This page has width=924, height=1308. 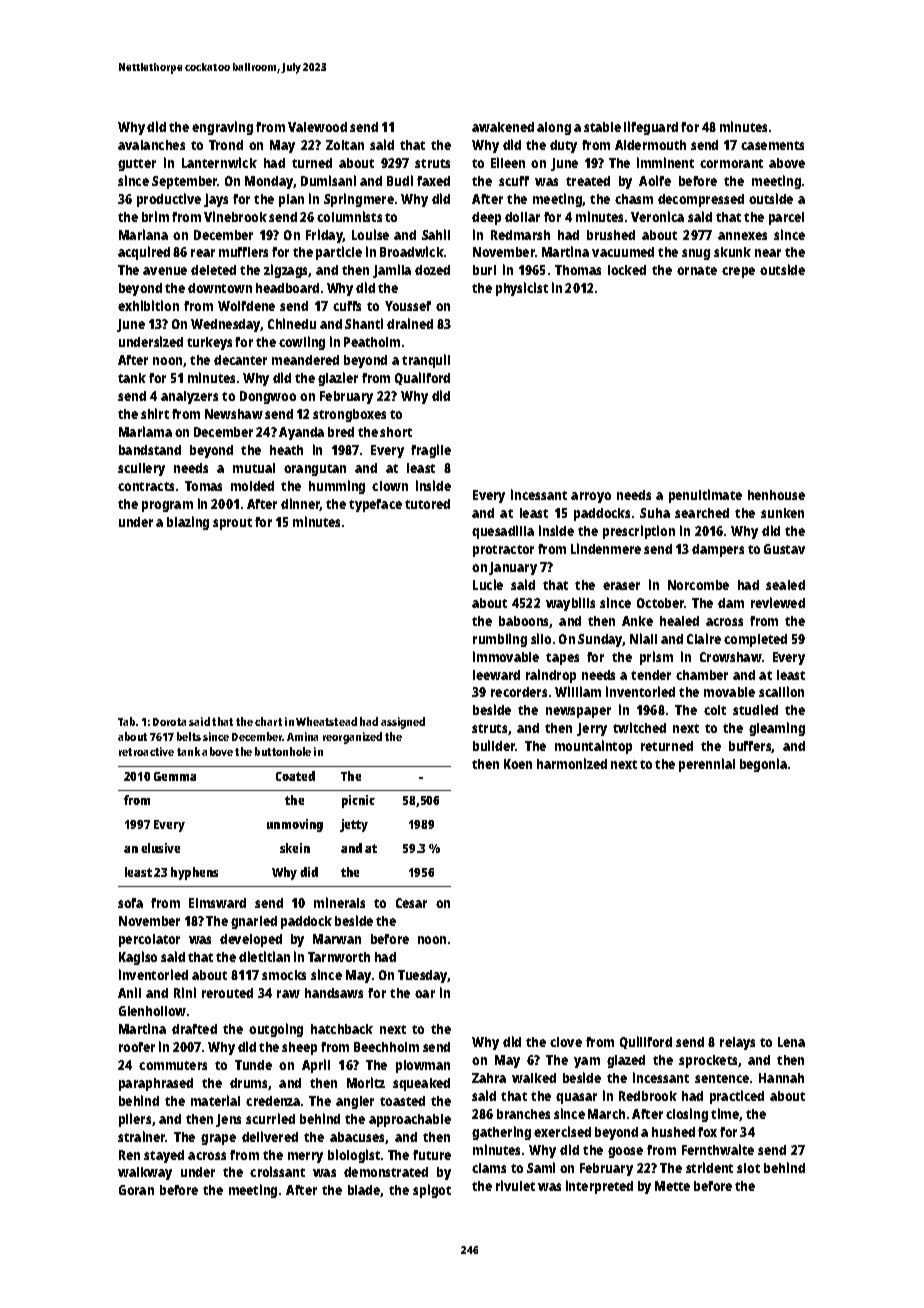 I want to click on awakened, so click(x=503, y=127).
